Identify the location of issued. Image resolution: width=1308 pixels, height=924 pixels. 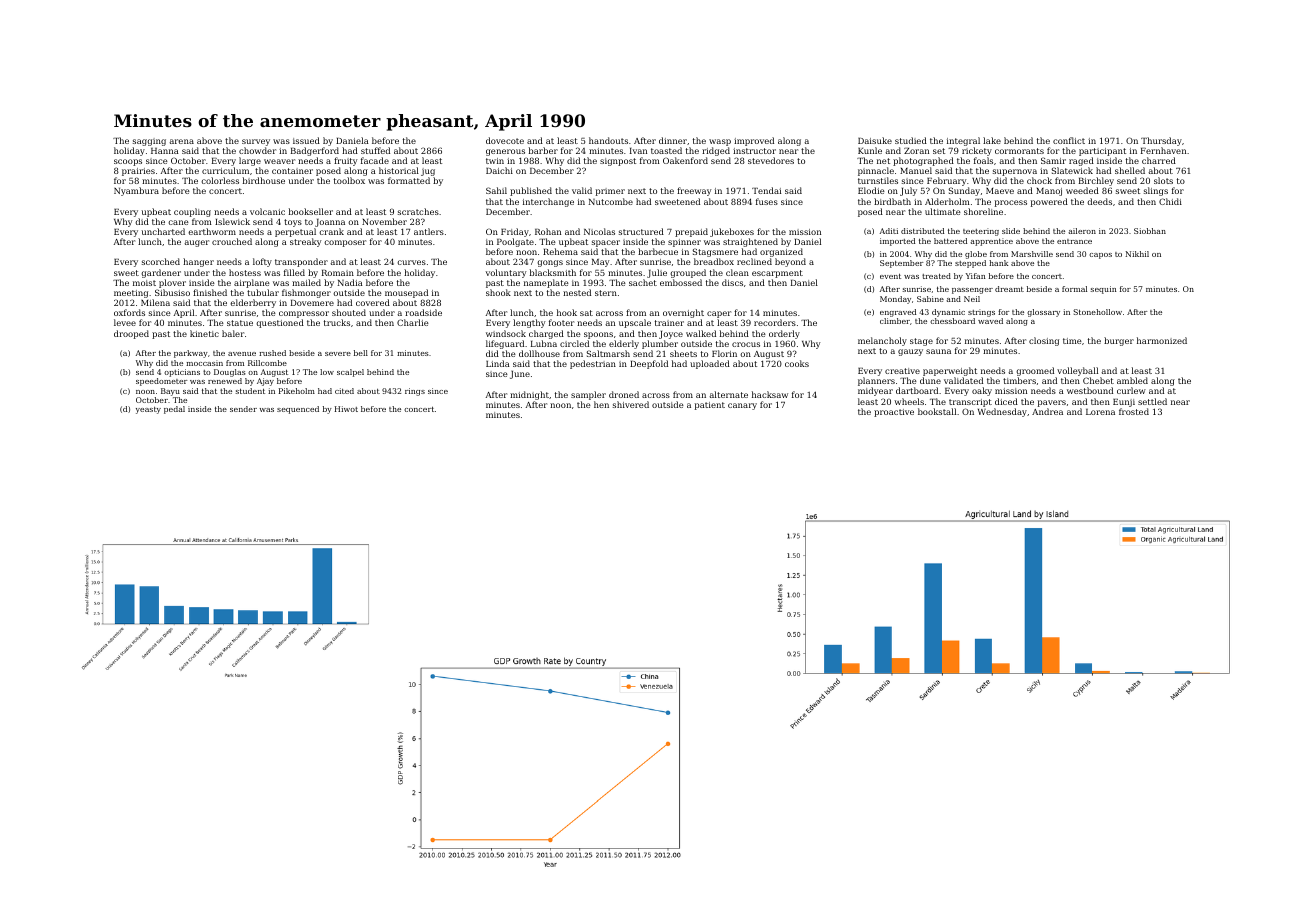
(306, 140).
